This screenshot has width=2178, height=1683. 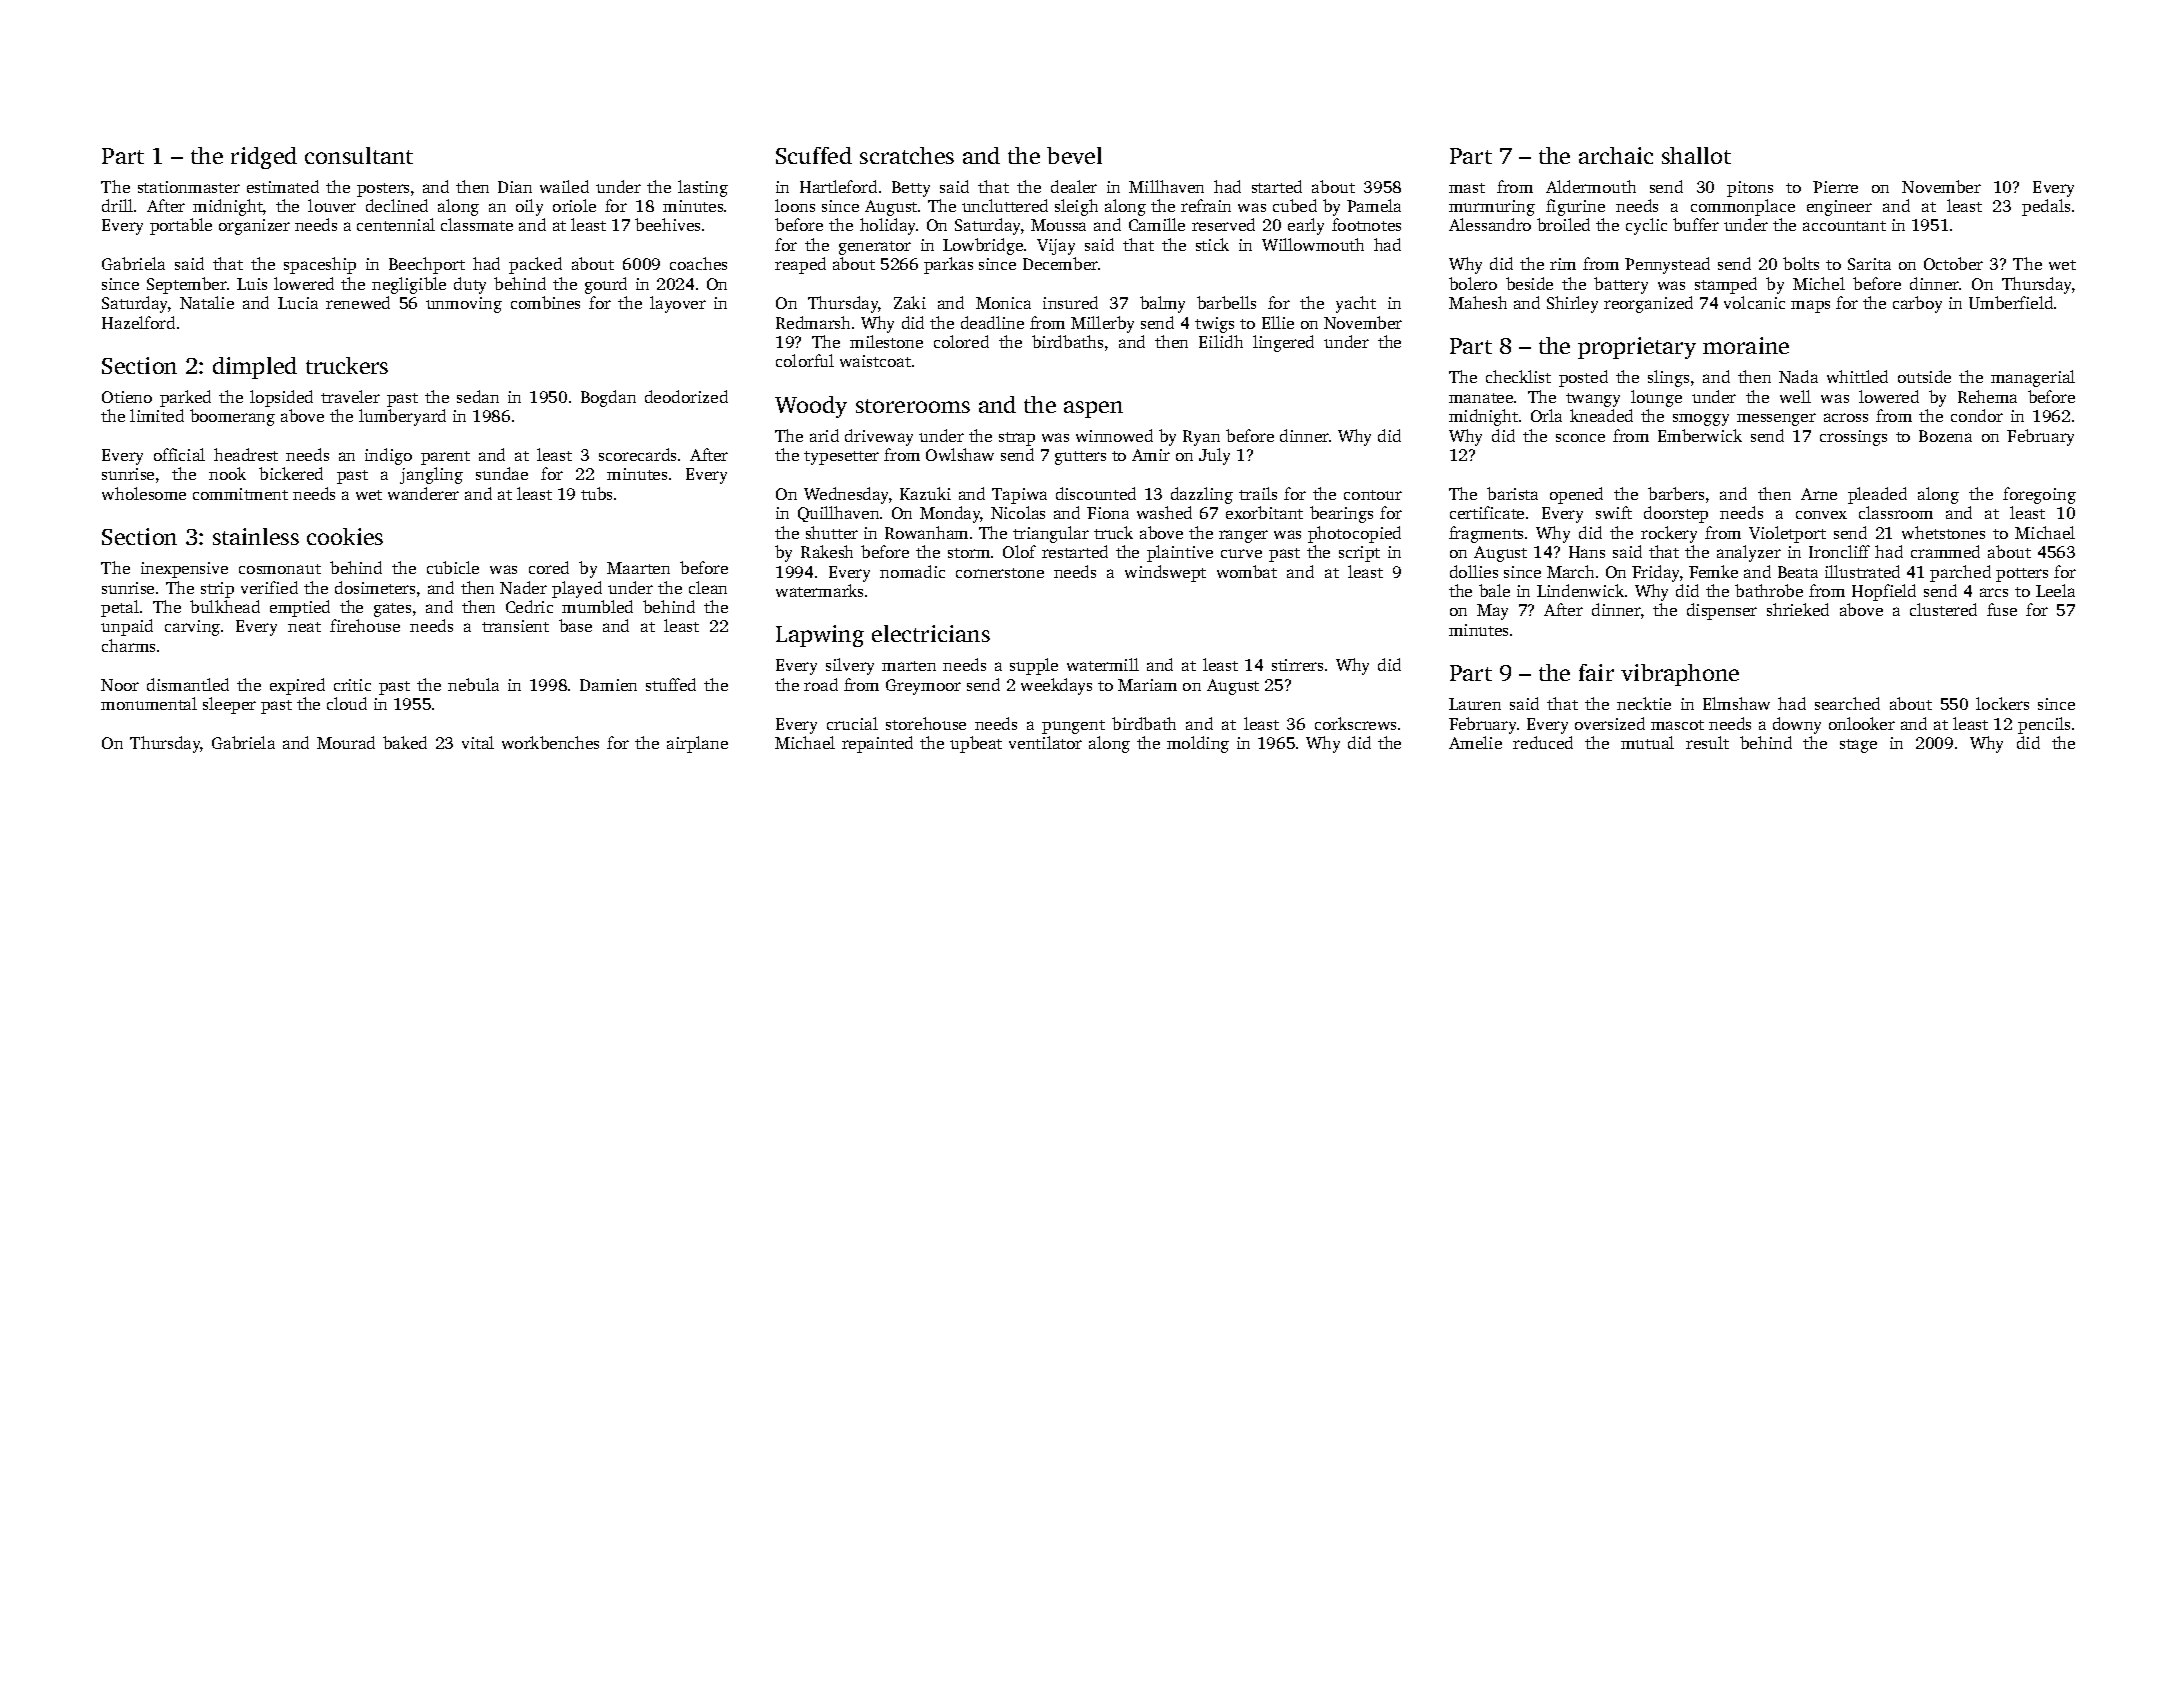 What do you see at coordinates (1847, 703) in the screenshot?
I see `searched` at bounding box center [1847, 703].
